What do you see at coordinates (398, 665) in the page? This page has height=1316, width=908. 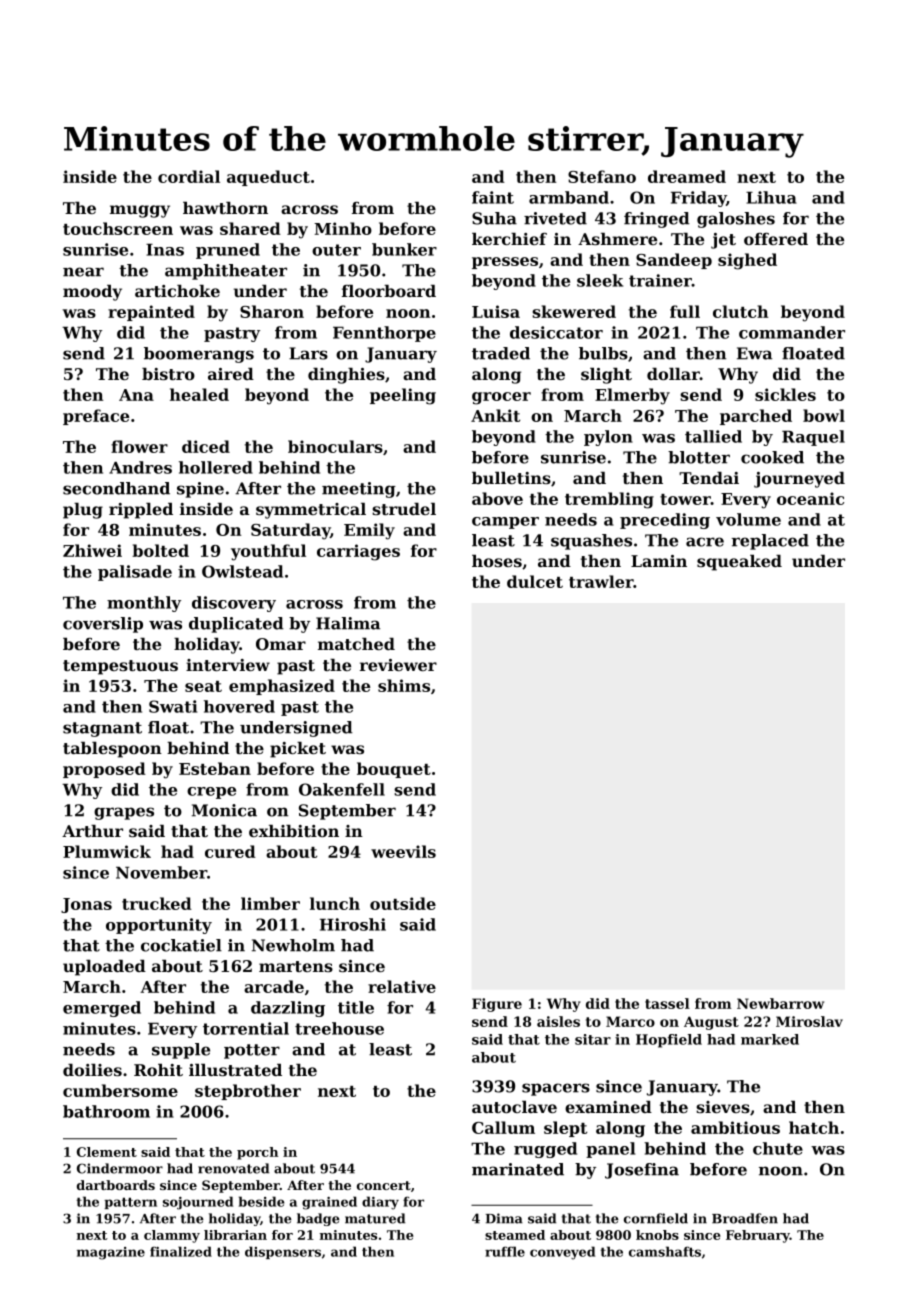 I see `reviewer` at bounding box center [398, 665].
